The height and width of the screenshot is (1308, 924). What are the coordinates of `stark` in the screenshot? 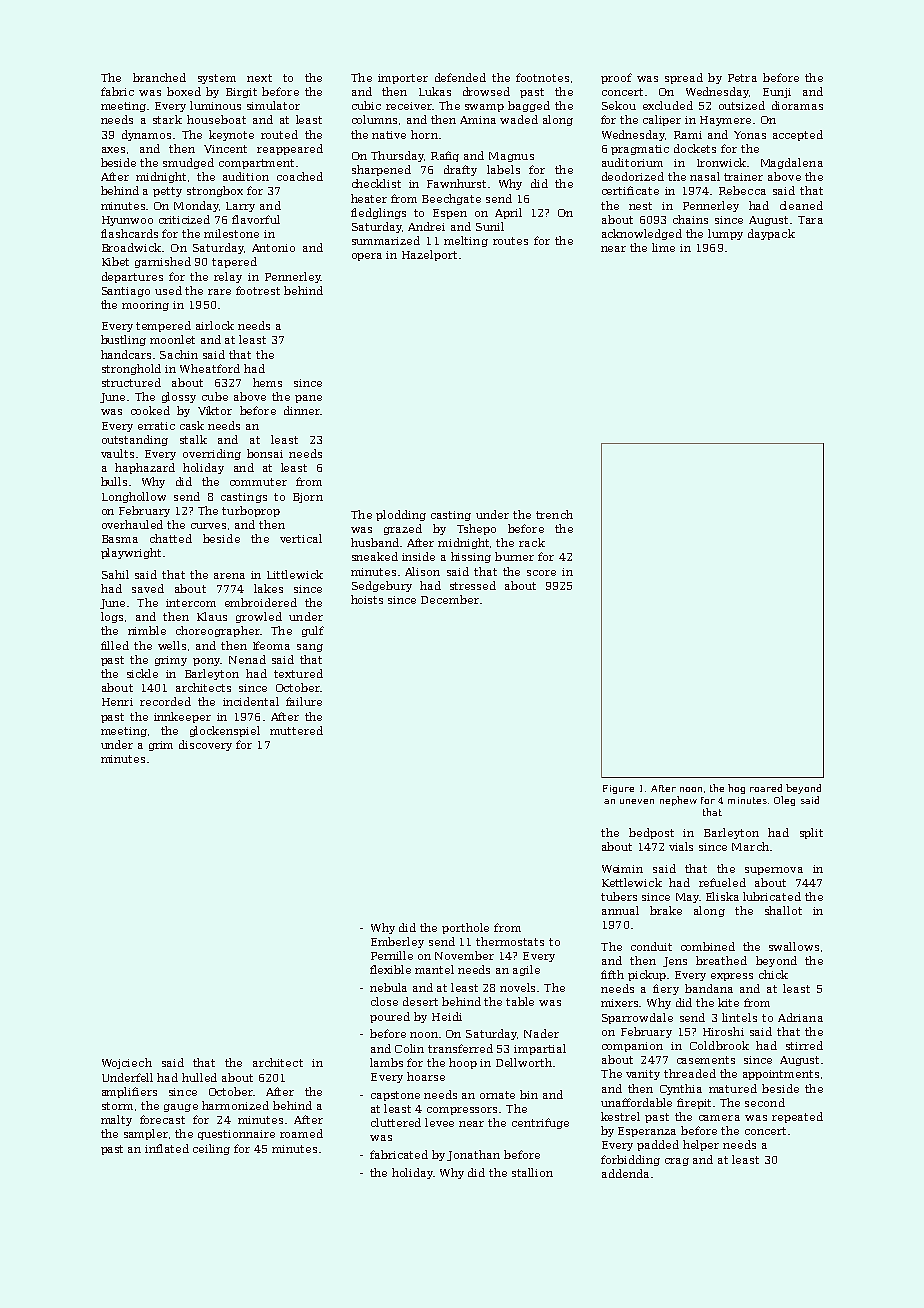 It's located at (167, 119).
